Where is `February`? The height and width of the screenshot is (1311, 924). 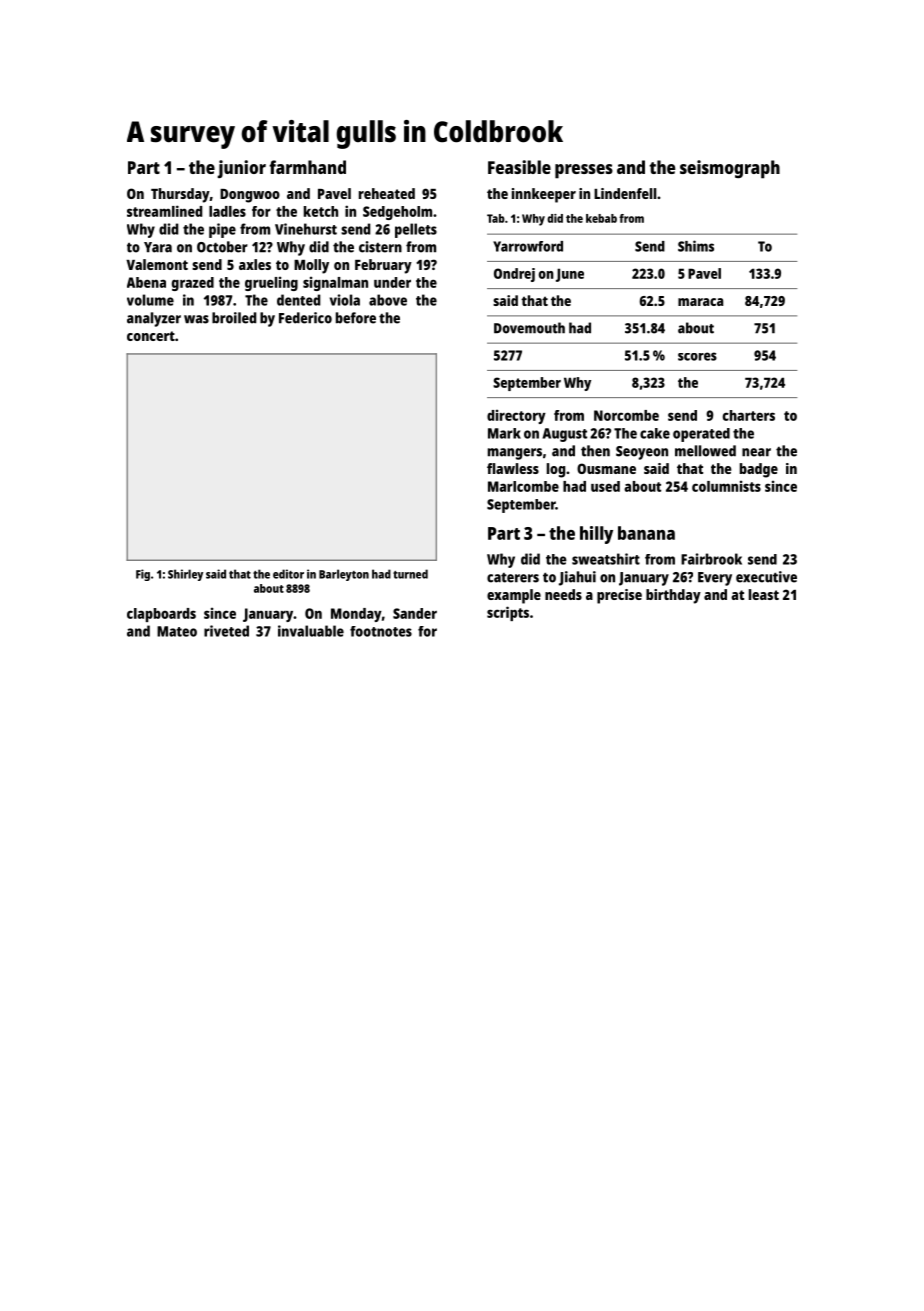
February is located at coordinates (383, 266).
